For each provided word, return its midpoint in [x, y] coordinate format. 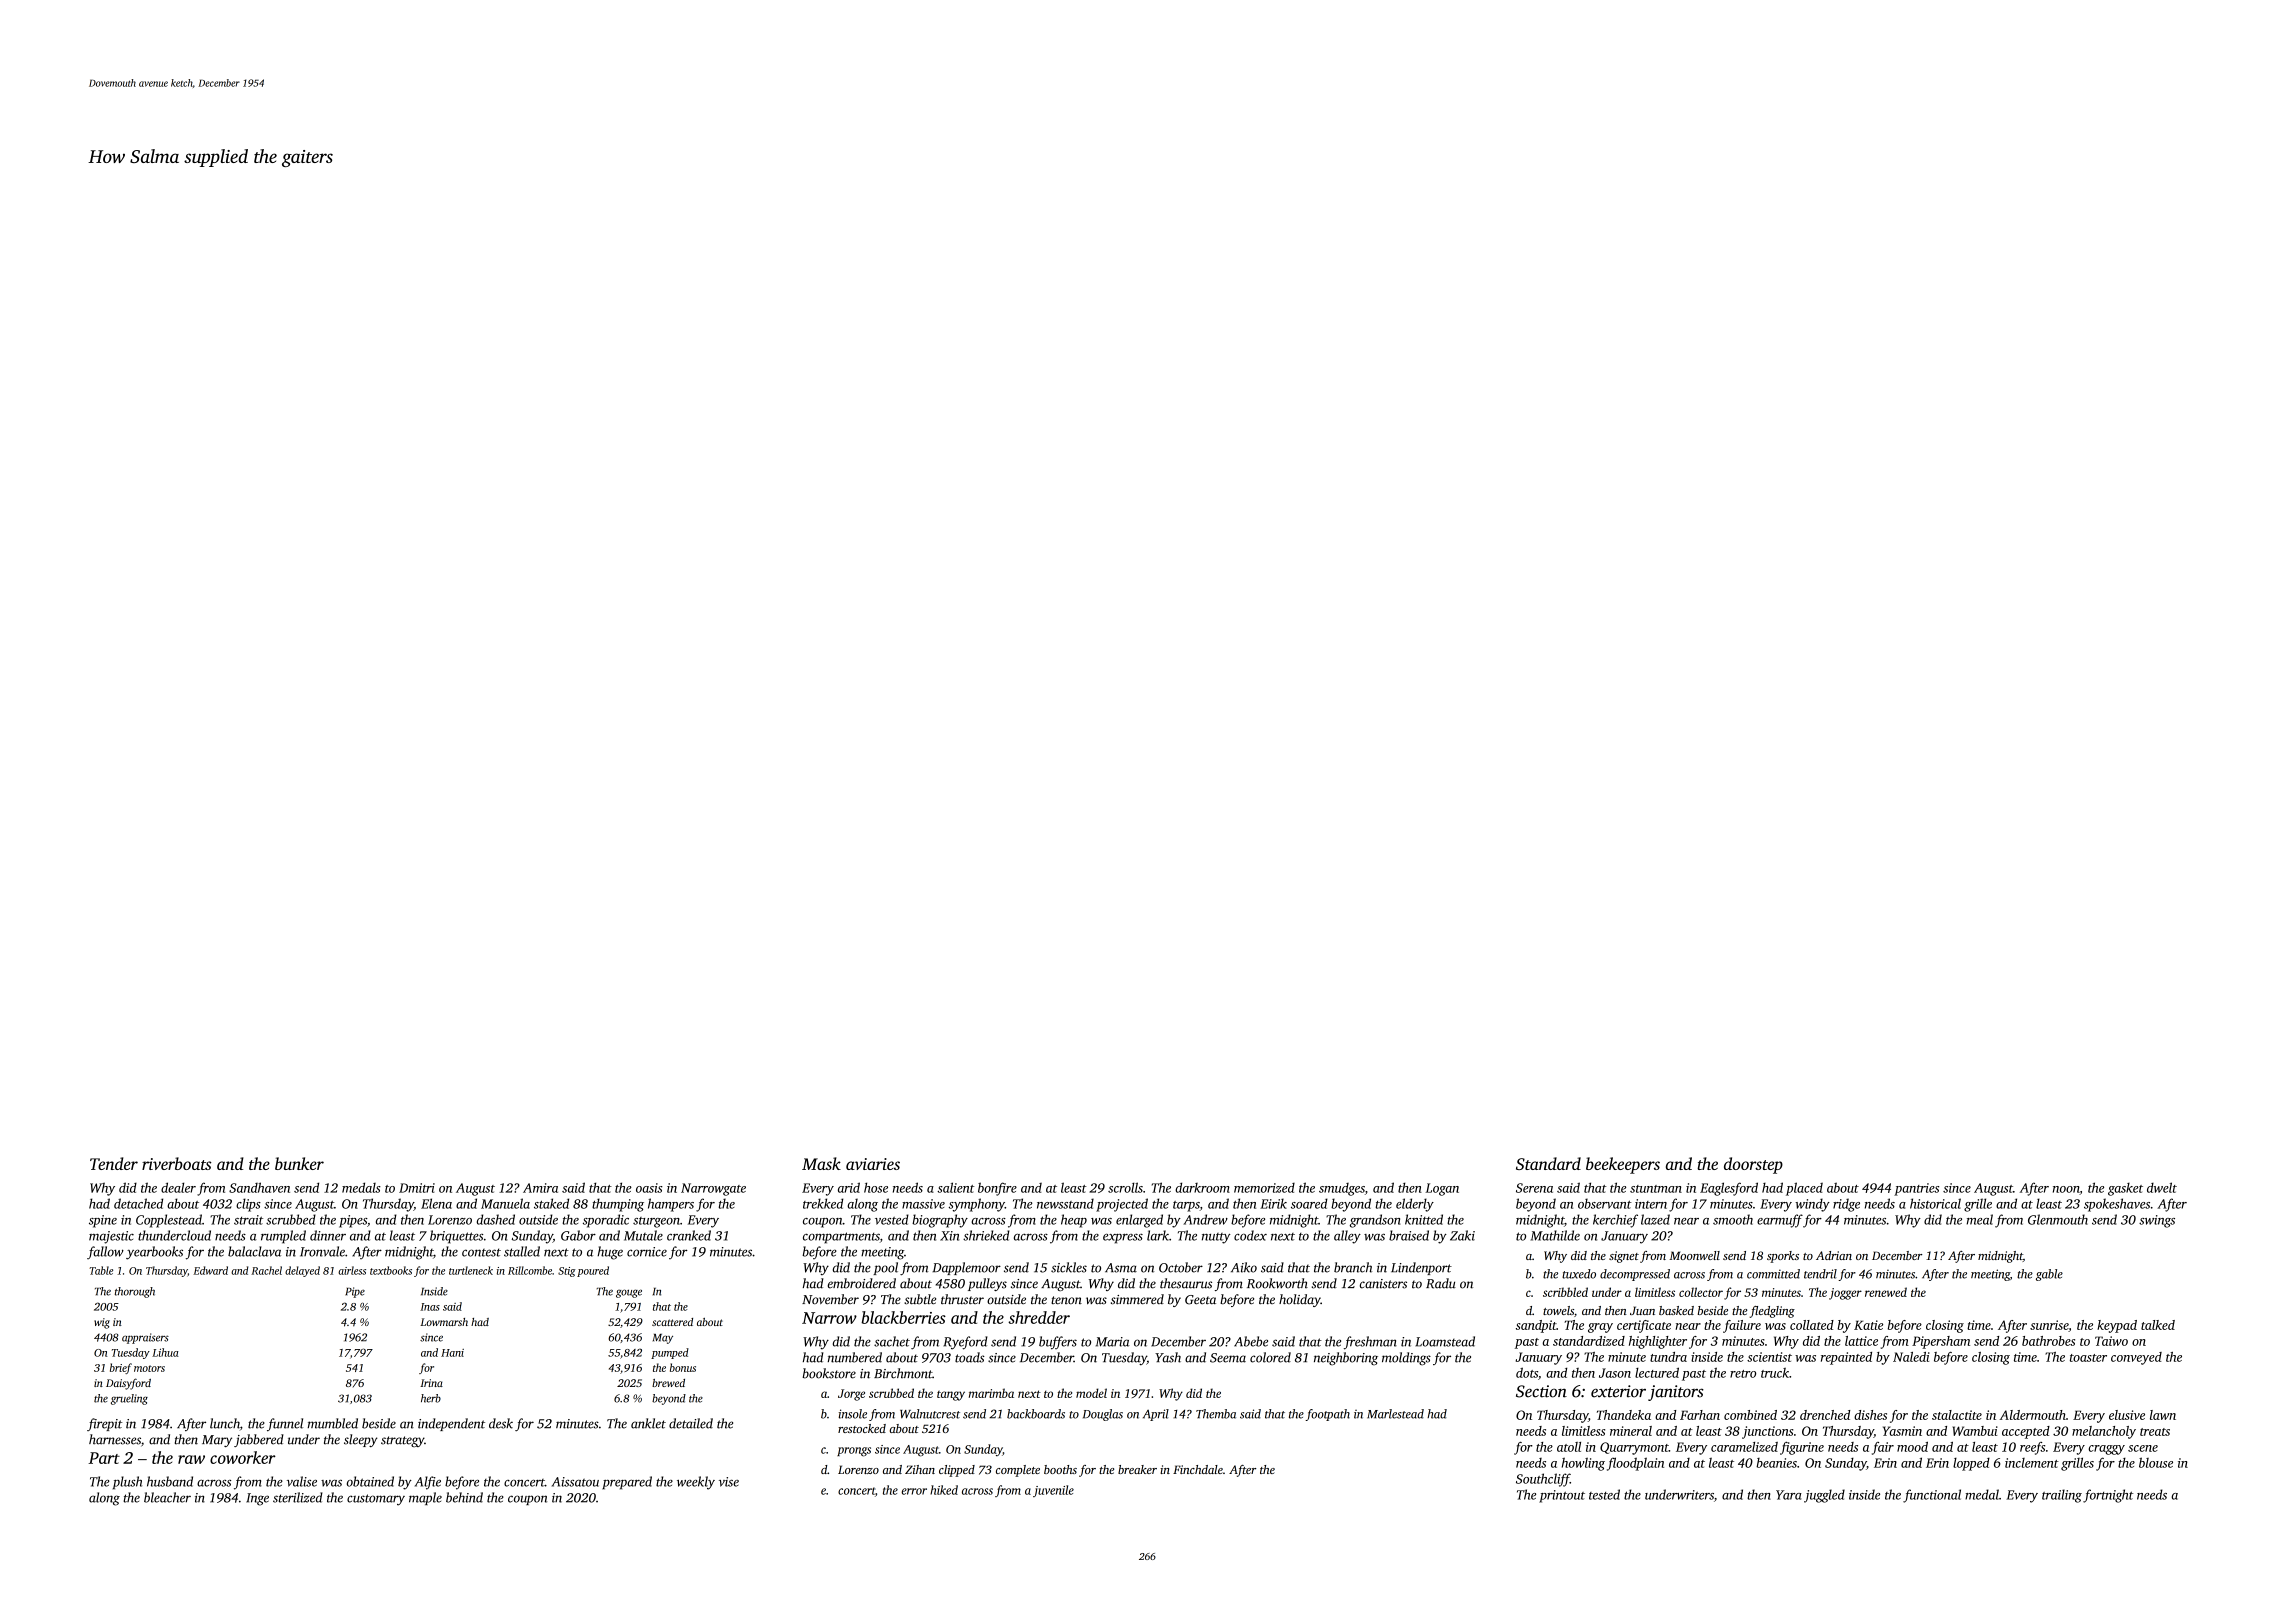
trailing [2062, 1496]
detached [138, 1203]
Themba [1216, 1414]
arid [849, 1187]
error [914, 1491]
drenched [1825, 1415]
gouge [629, 1293]
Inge [257, 1499]
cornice [647, 1252]
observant [1605, 1203]
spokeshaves [2117, 1205]
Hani [452, 1353]
